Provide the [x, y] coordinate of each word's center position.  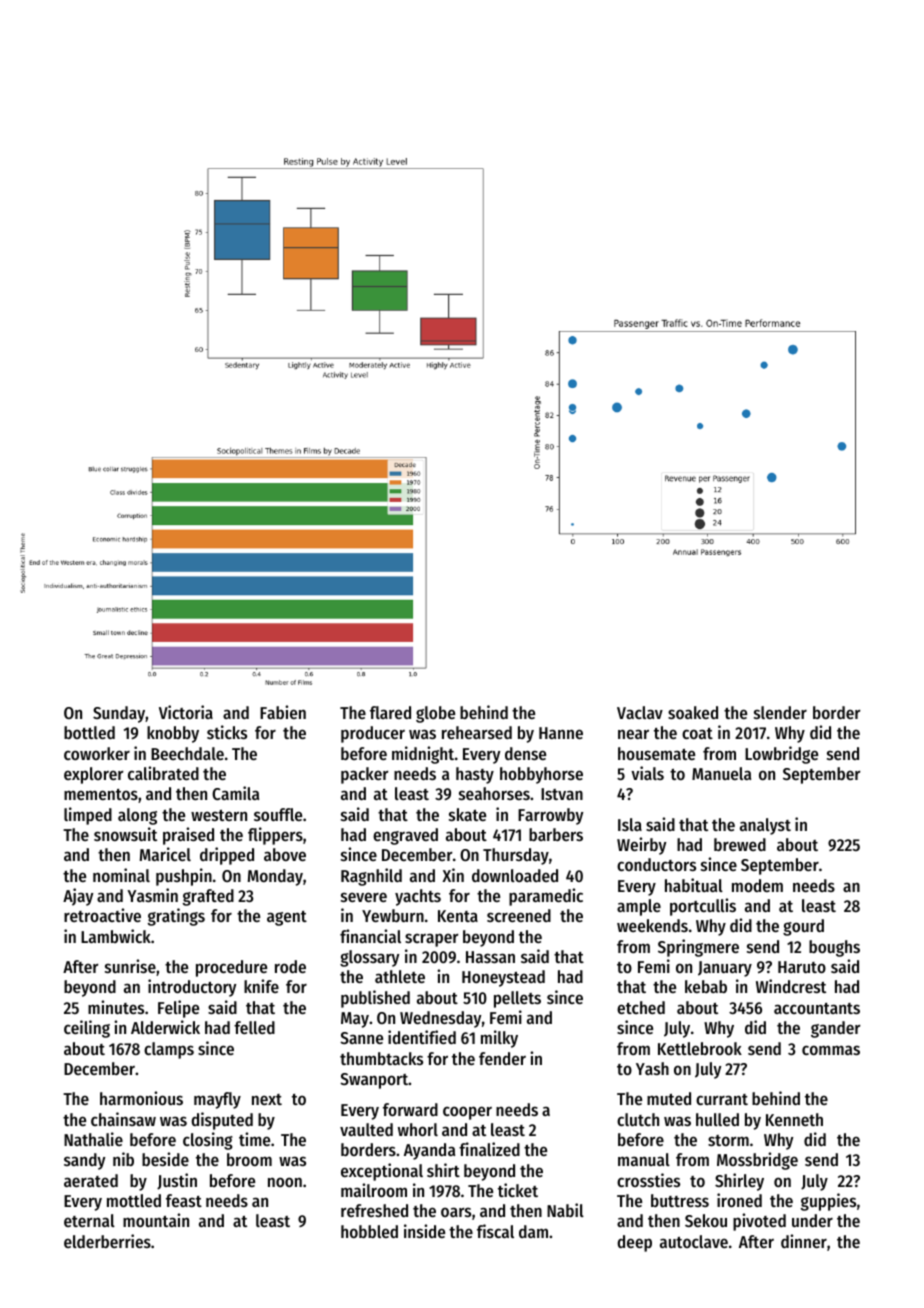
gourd [803, 927]
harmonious [141, 1098]
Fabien [283, 712]
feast [184, 1200]
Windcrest [791, 986]
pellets [517, 999]
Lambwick [116, 936]
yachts [418, 897]
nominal [121, 875]
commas [831, 1050]
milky [499, 1039]
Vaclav [640, 712]
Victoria [186, 712]
